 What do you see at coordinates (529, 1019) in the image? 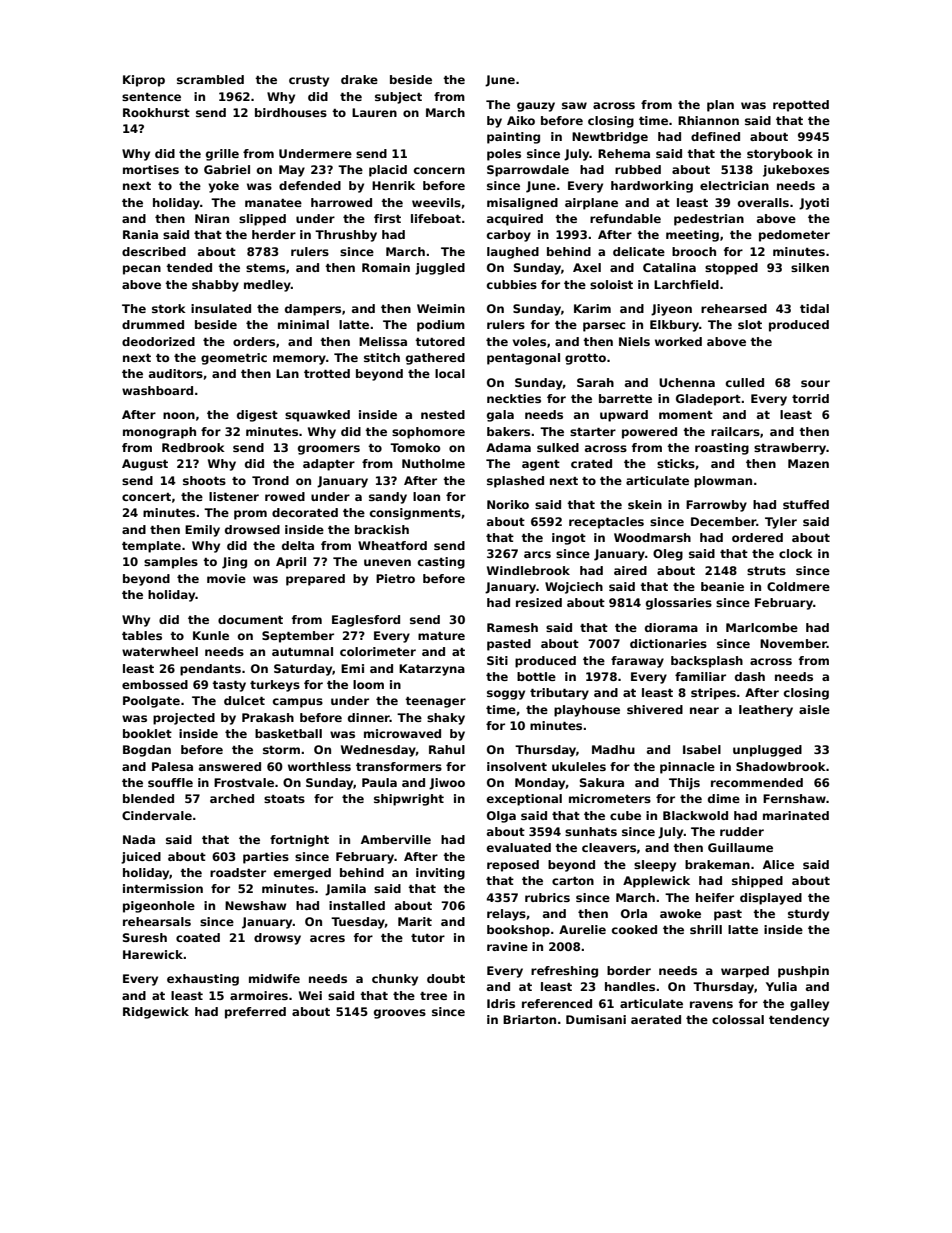
I see `Briarton` at bounding box center [529, 1019].
